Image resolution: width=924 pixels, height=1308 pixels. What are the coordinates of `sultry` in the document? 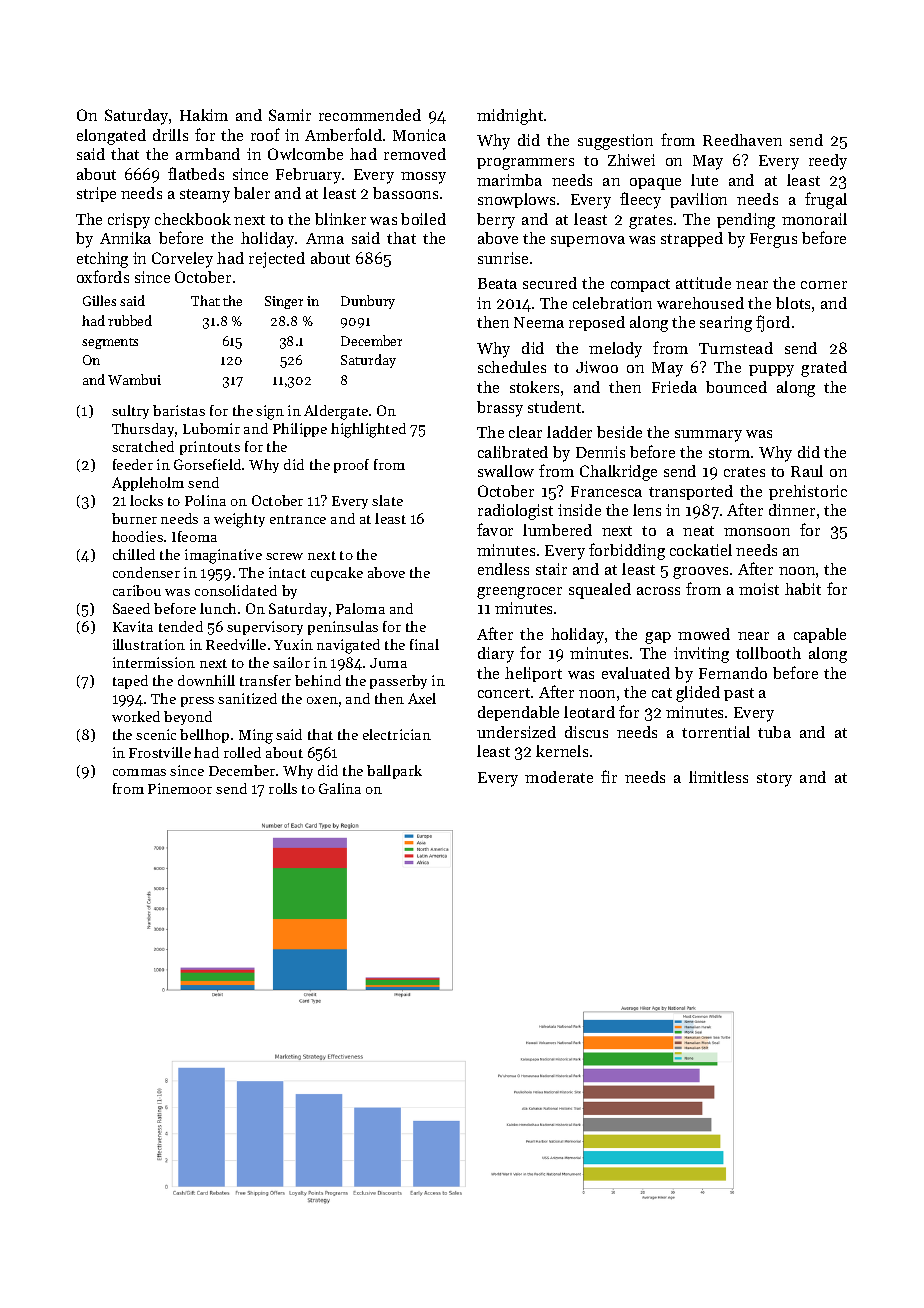 It's located at (130, 412).
